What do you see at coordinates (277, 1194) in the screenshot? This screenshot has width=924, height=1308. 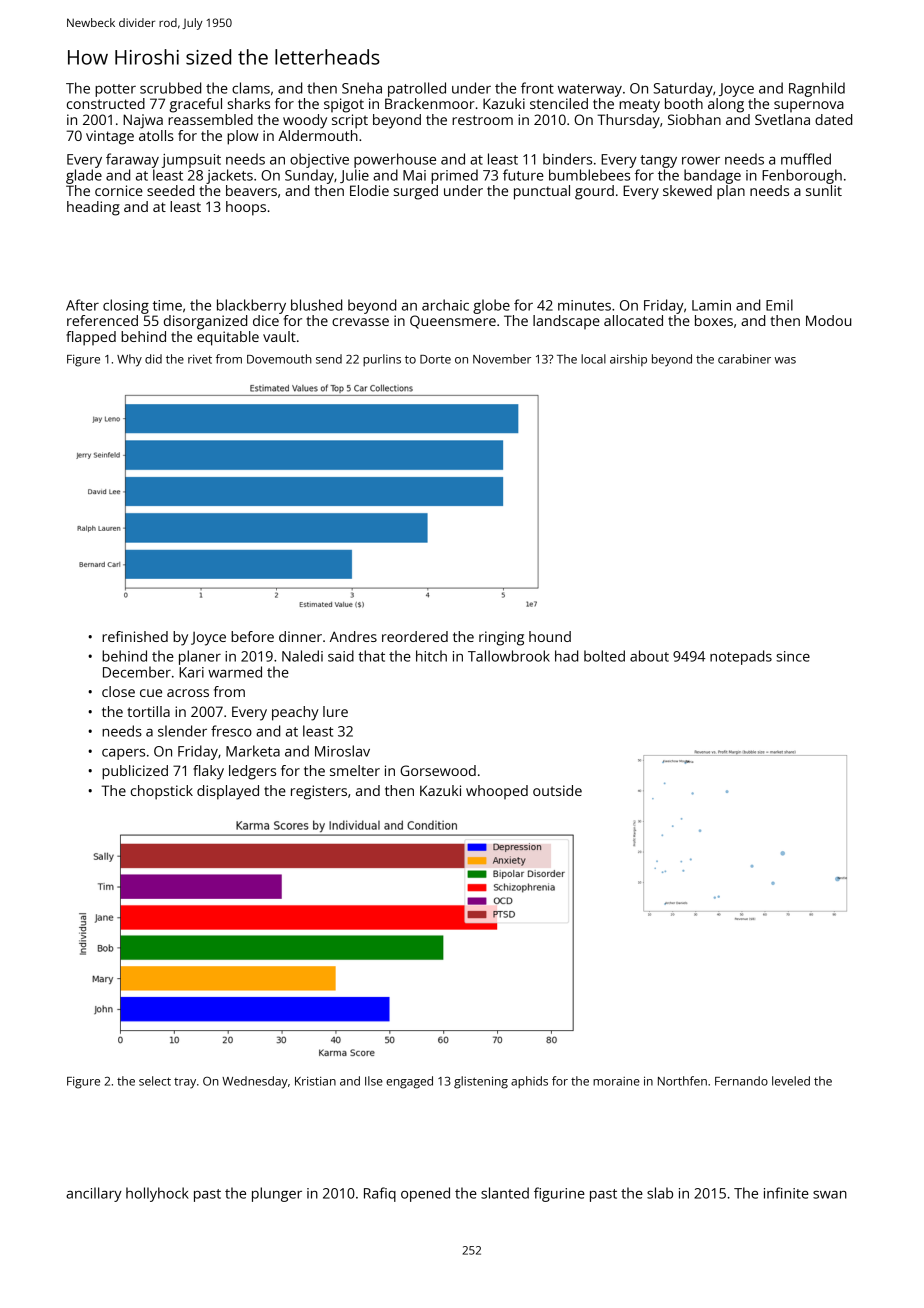 I see `plunger` at bounding box center [277, 1194].
